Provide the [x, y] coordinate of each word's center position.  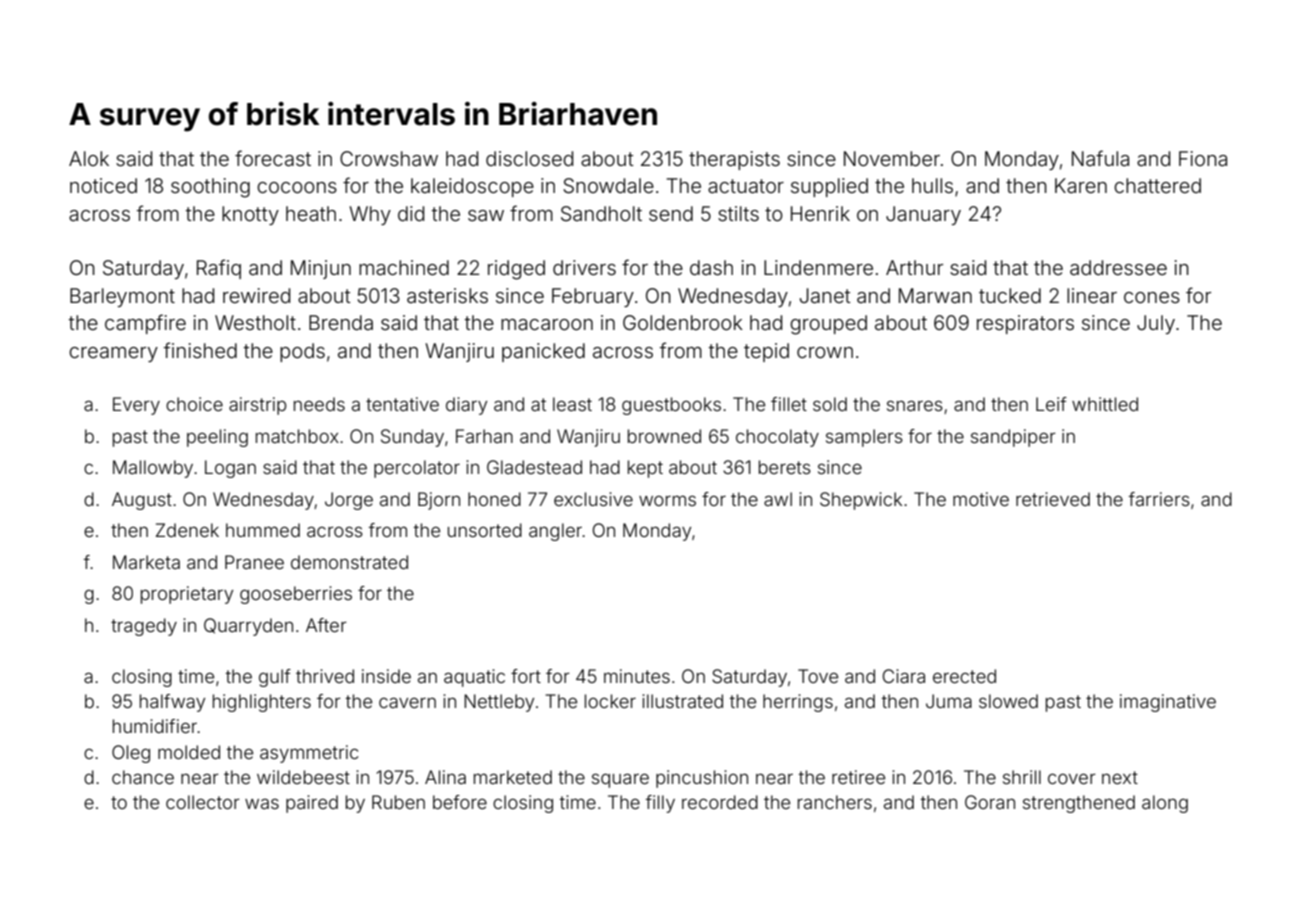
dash [711, 267]
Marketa [146, 562]
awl [778, 499]
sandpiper [1013, 438]
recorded [720, 802]
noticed [103, 185]
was [262, 804]
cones [1152, 297]
